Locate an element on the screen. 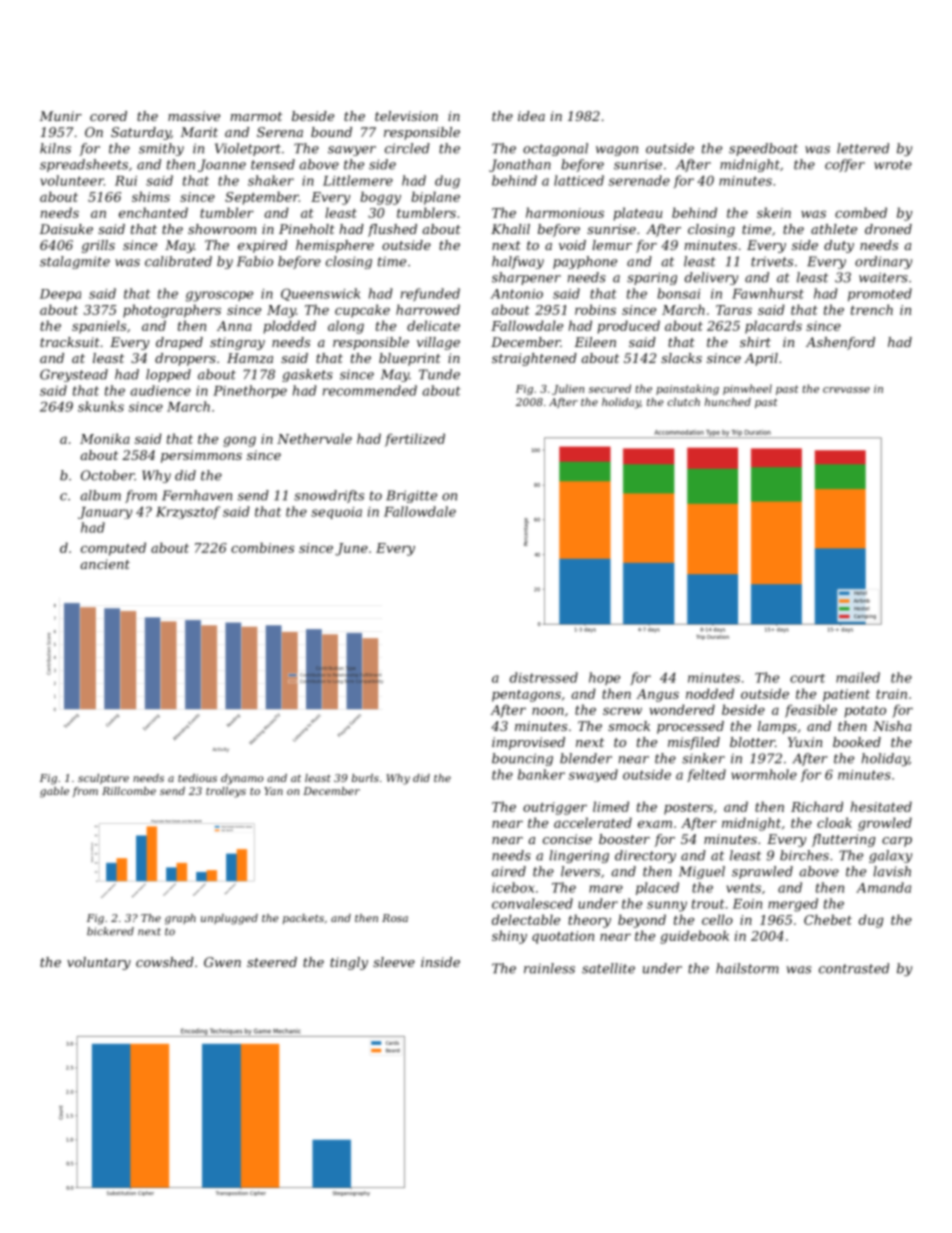  distressed is located at coordinates (544, 677).
